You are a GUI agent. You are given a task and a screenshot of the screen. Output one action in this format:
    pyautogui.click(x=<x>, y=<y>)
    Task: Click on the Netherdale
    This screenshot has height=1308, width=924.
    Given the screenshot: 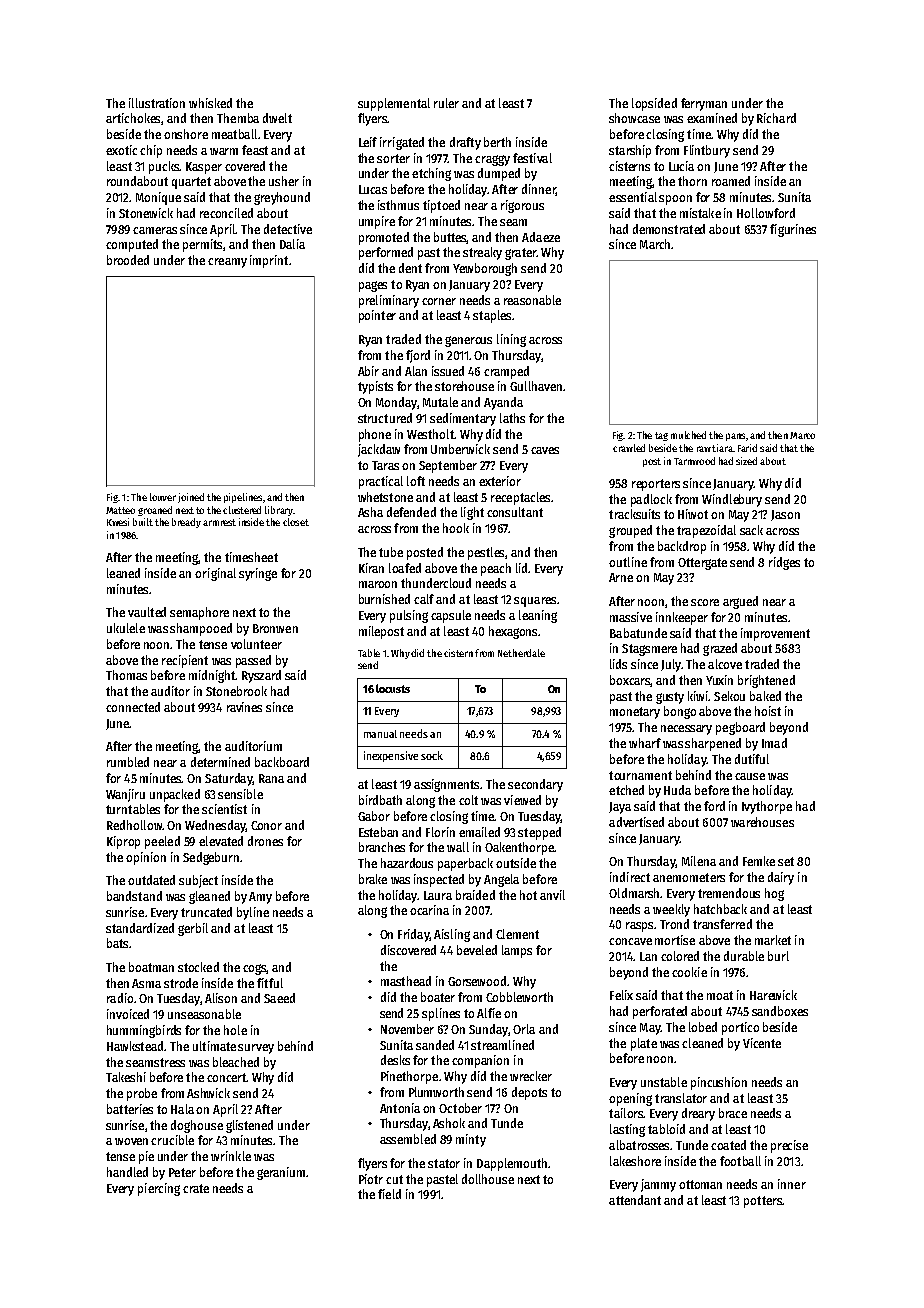 What is the action you would take?
    pyautogui.click(x=521, y=653)
